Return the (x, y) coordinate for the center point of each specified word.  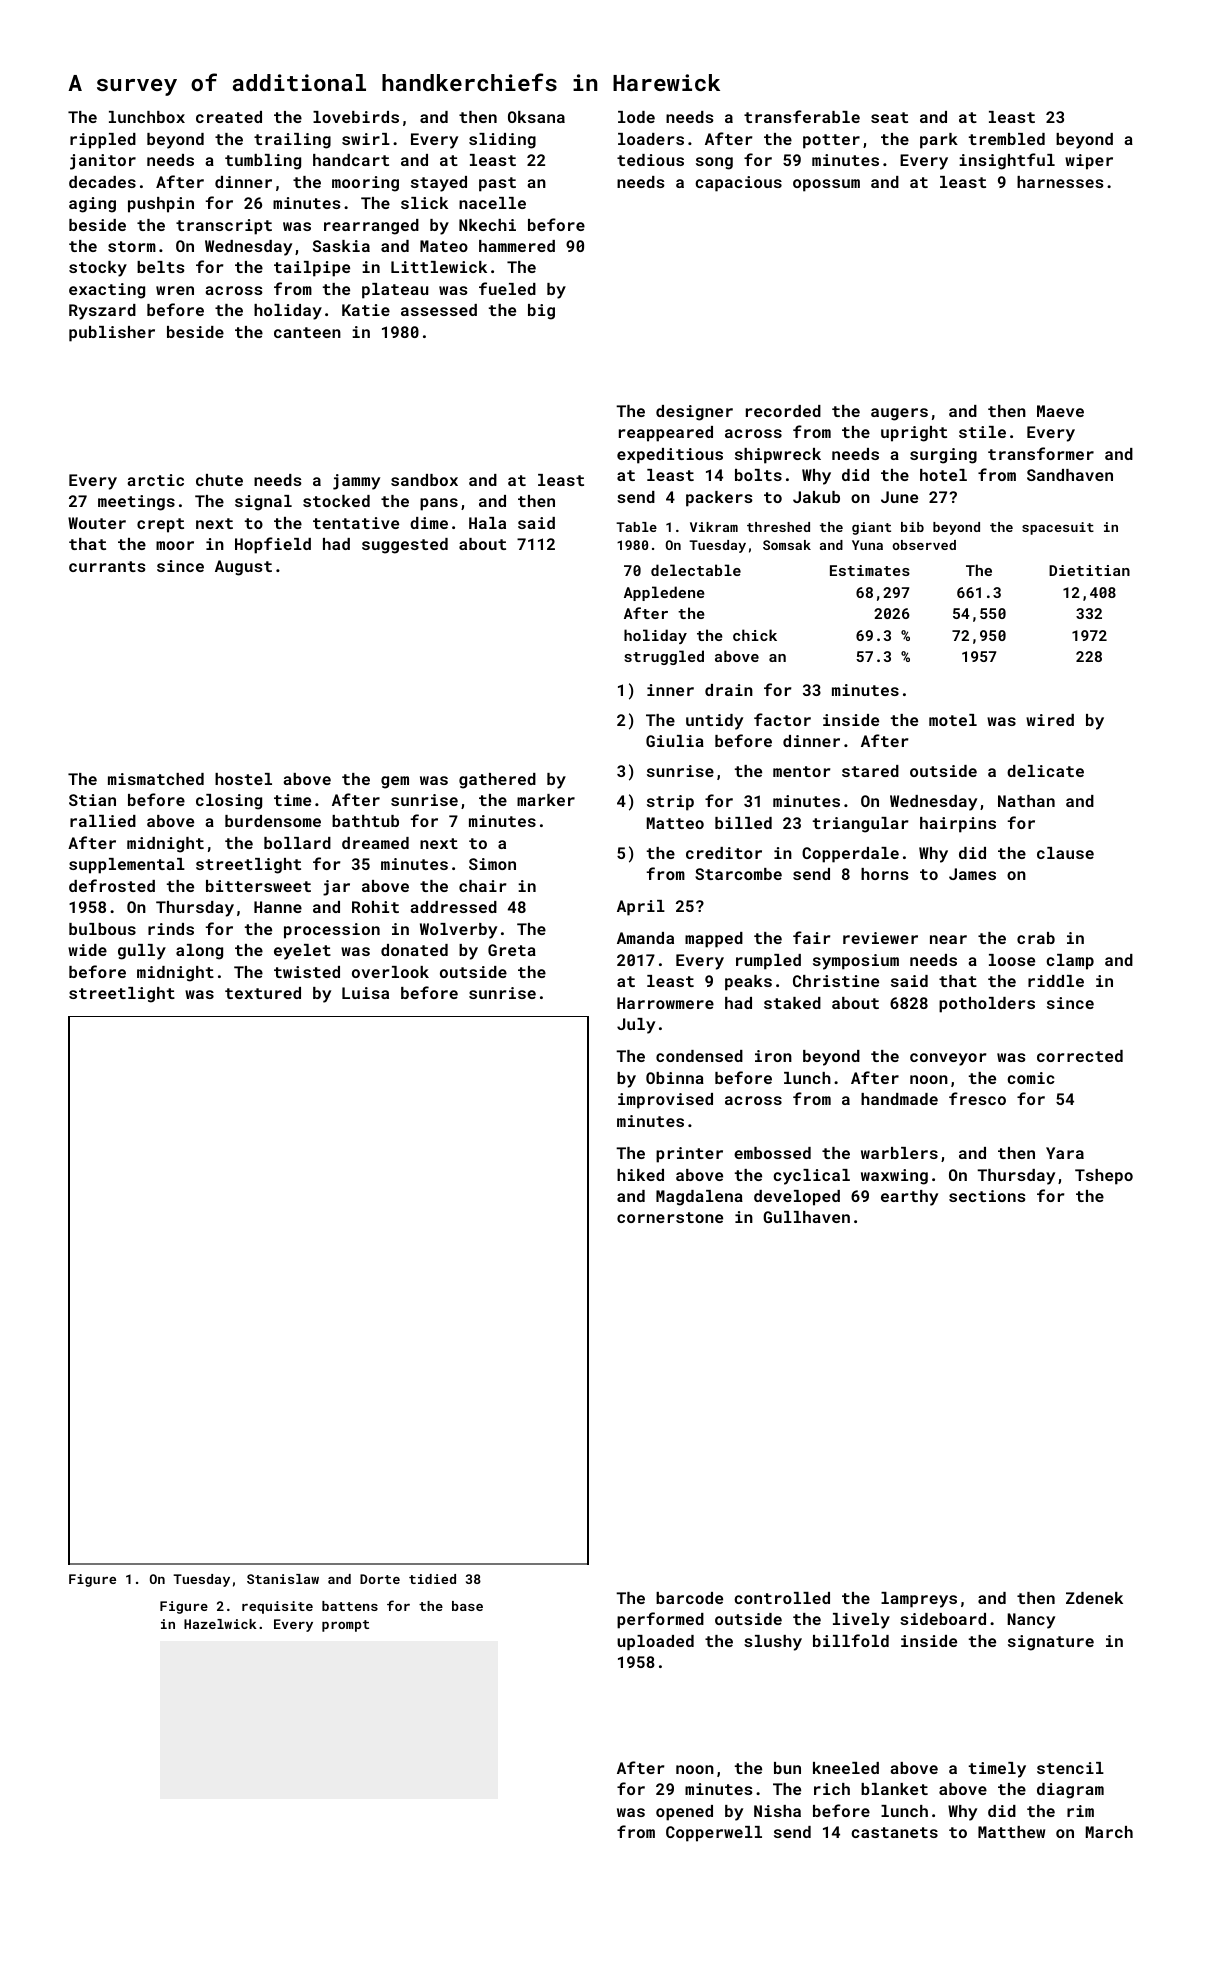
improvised (665, 1101)
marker (546, 800)
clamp (1070, 962)
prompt (345, 1626)
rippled (103, 141)
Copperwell (714, 1834)
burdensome (273, 821)
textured (263, 993)
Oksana (536, 117)
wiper (1089, 162)
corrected (1080, 1056)
